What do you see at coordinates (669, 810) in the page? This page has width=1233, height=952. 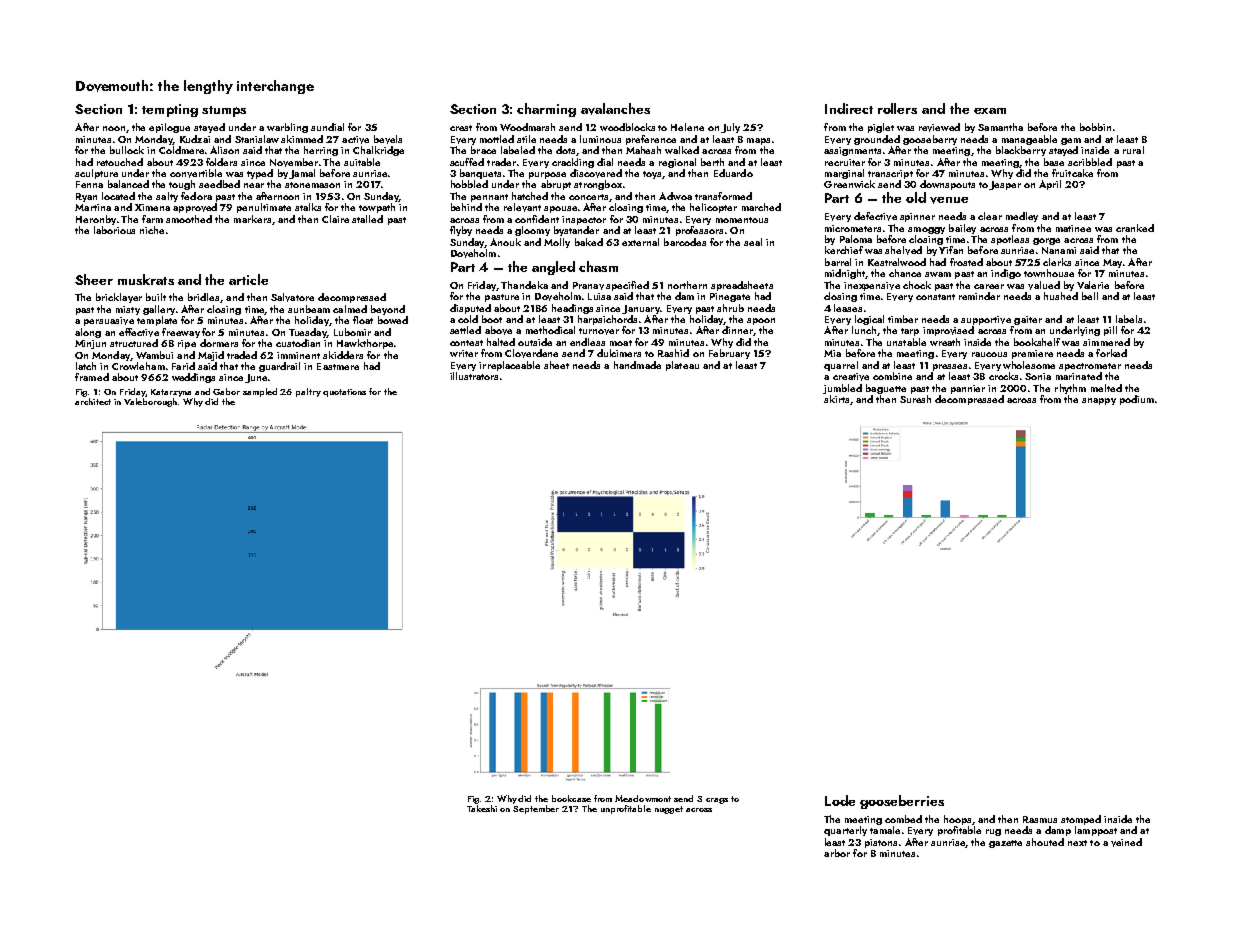 I see `nugget` at bounding box center [669, 810].
